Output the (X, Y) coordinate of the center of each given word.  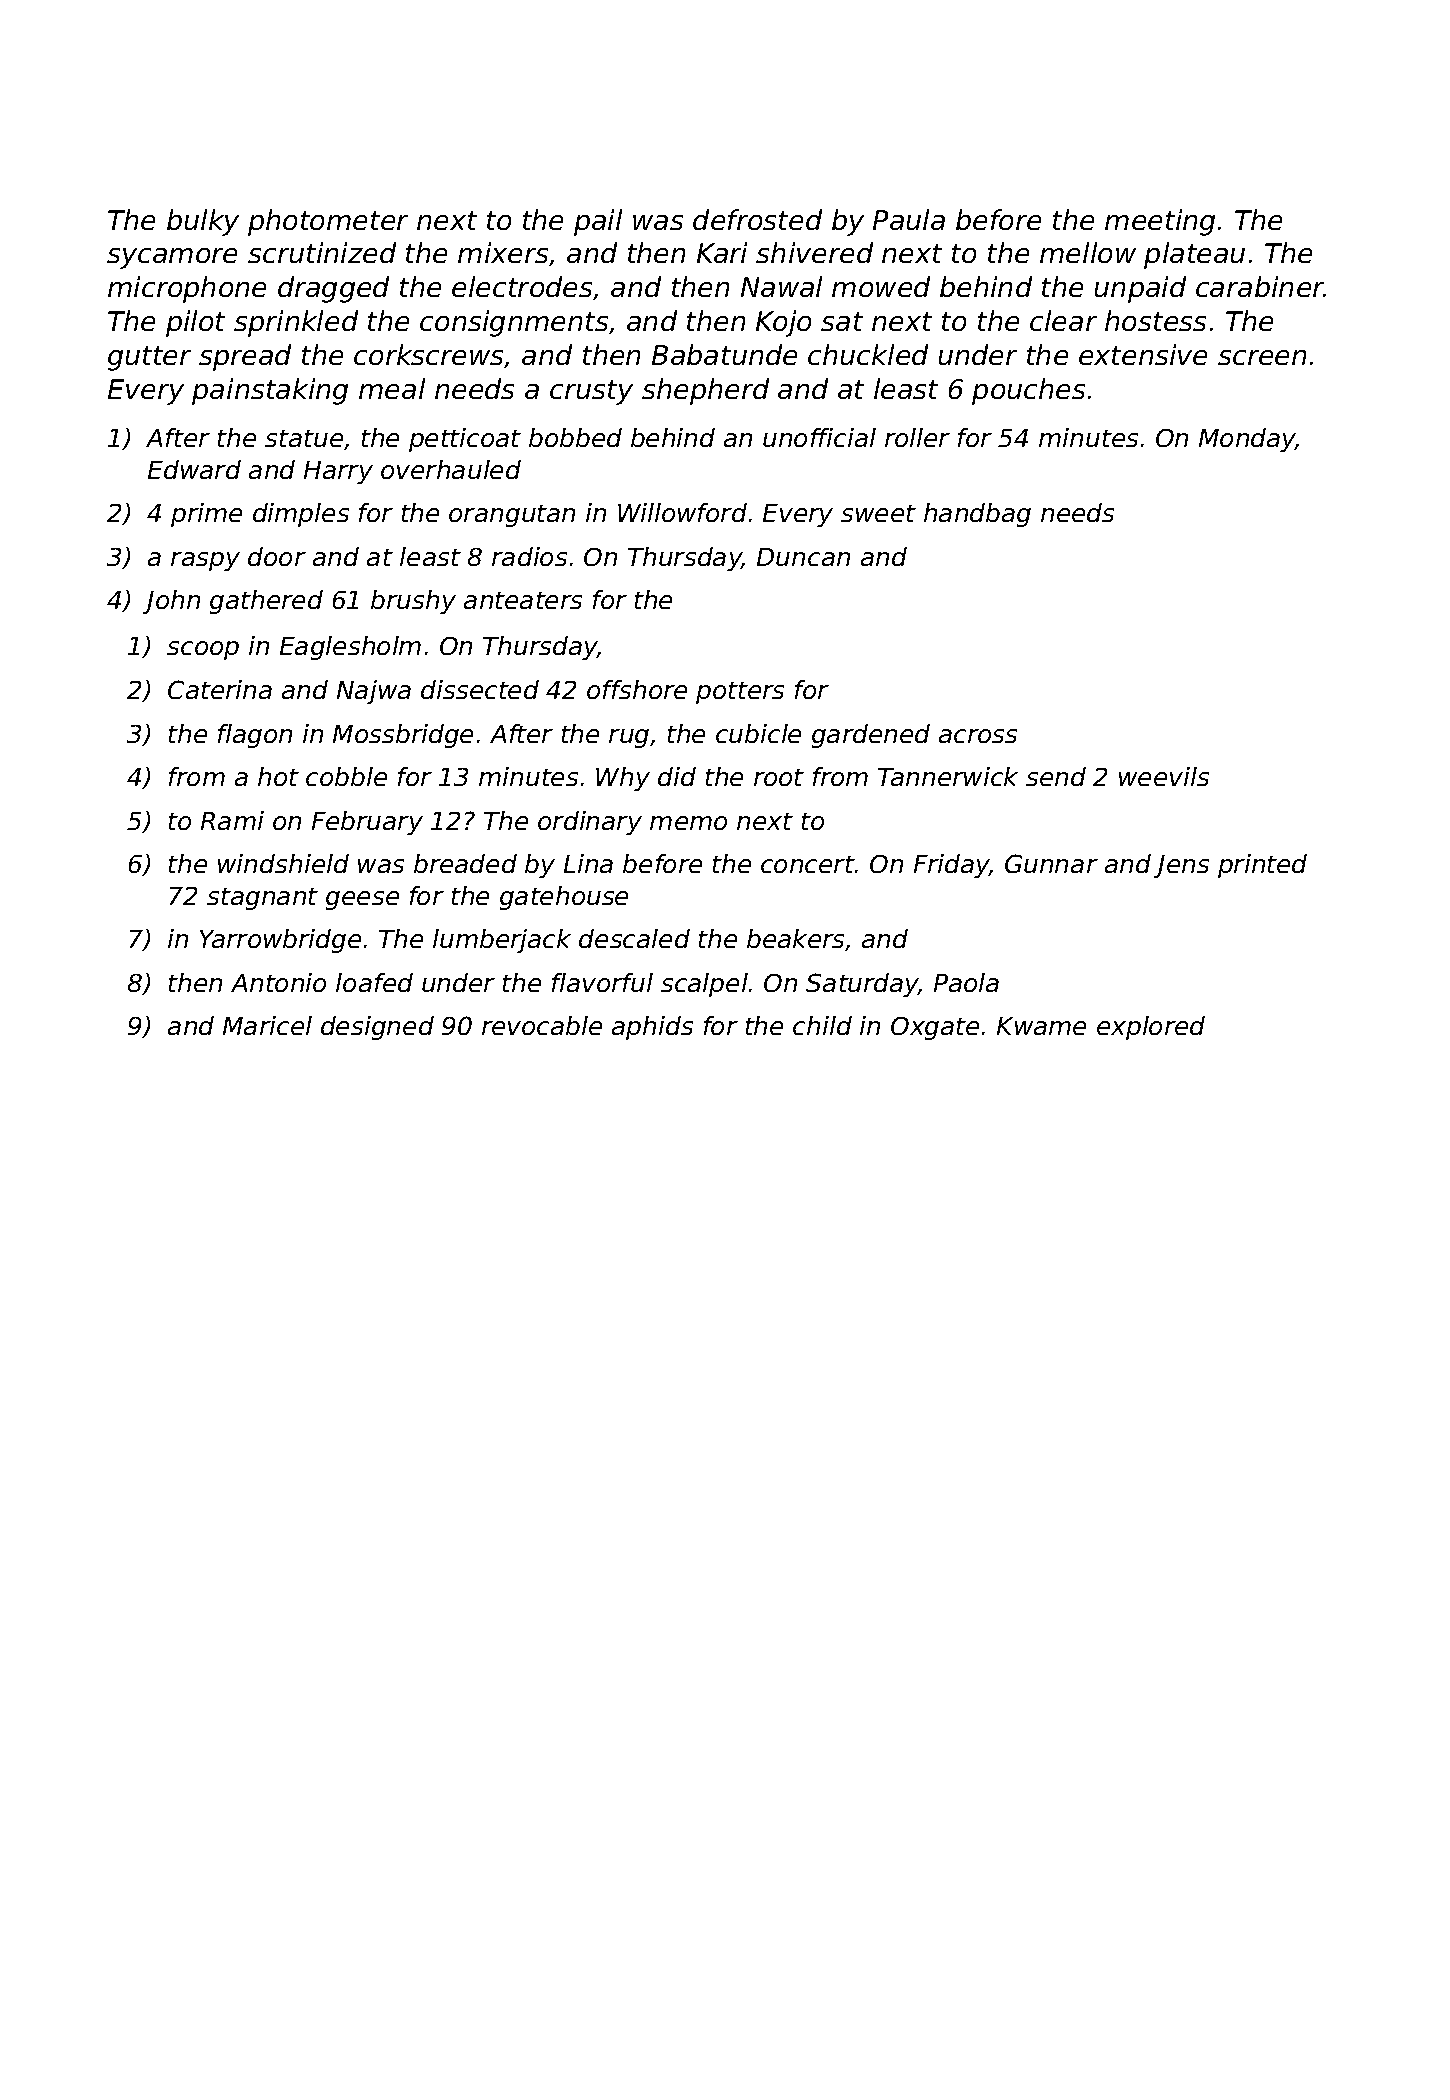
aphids (652, 1028)
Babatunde (724, 354)
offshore (637, 689)
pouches (1028, 391)
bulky (203, 222)
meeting (1160, 222)
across (978, 736)
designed (377, 1028)
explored (1151, 1028)
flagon (255, 736)
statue (304, 438)
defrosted (757, 219)
